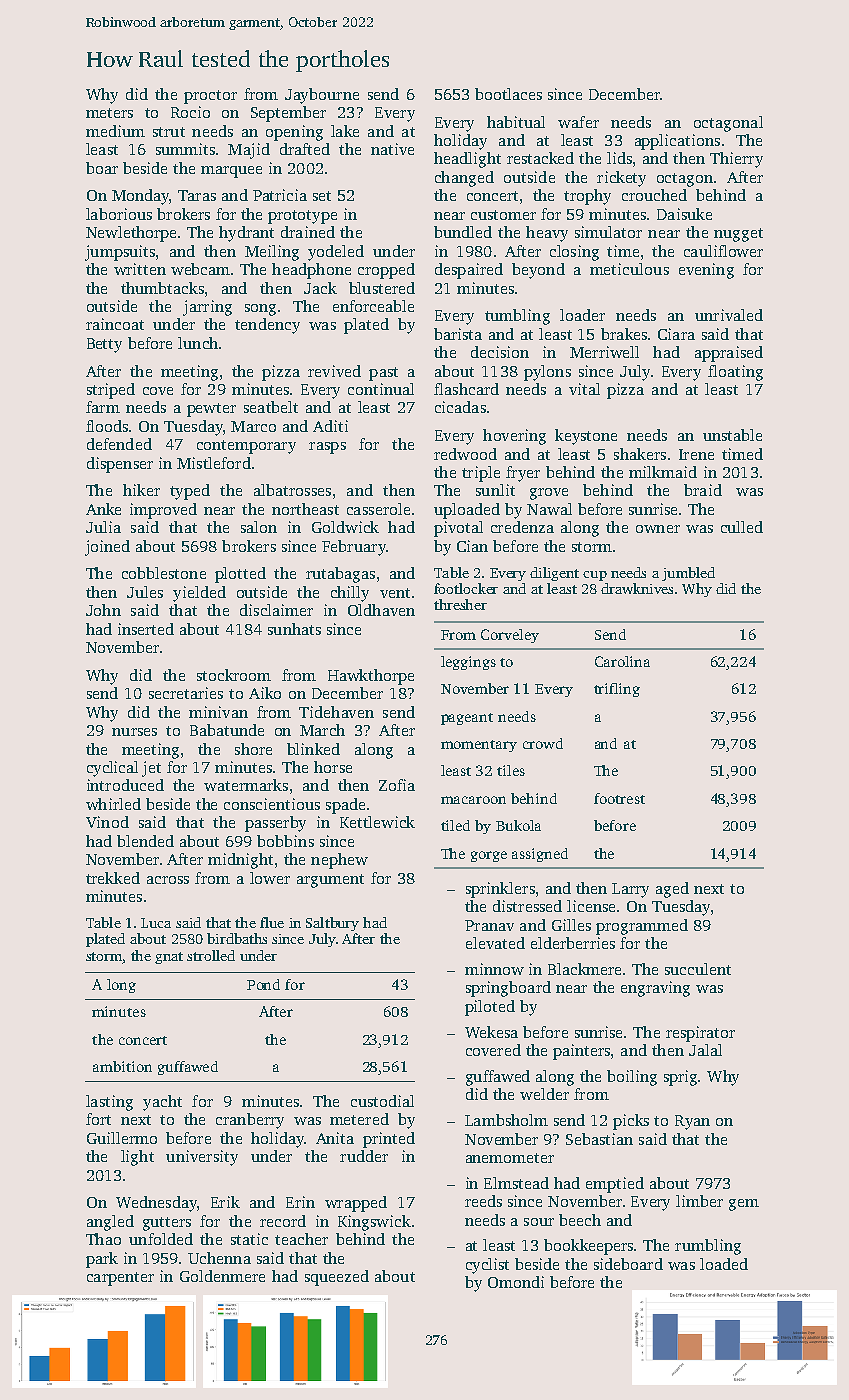 This document has width=849, height=1400. Describe the element at coordinates (465, 454) in the document. I see `redwood` at that location.
